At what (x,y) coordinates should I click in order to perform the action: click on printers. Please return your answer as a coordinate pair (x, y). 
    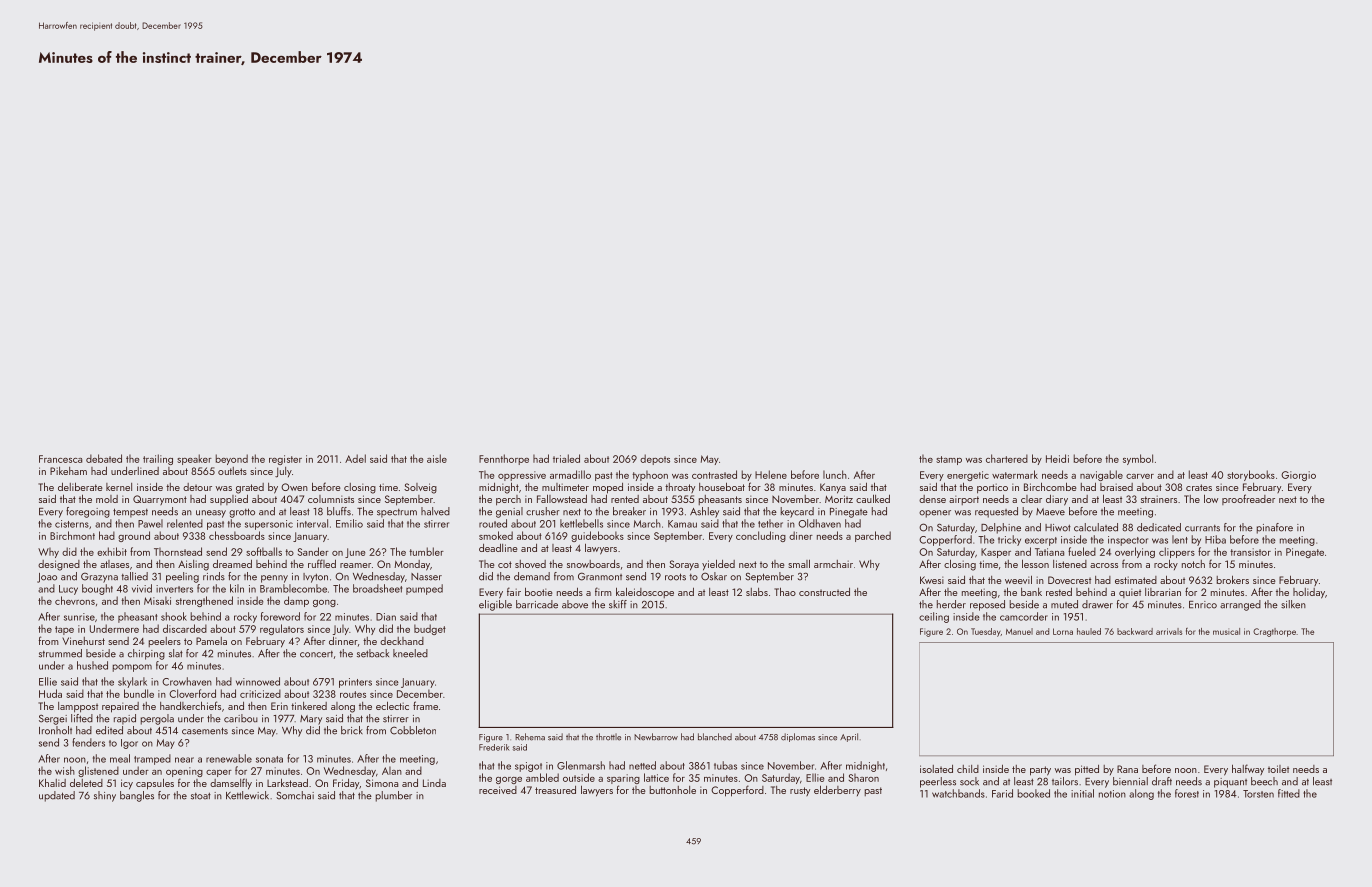
    Looking at the image, I should click on (355, 683).
